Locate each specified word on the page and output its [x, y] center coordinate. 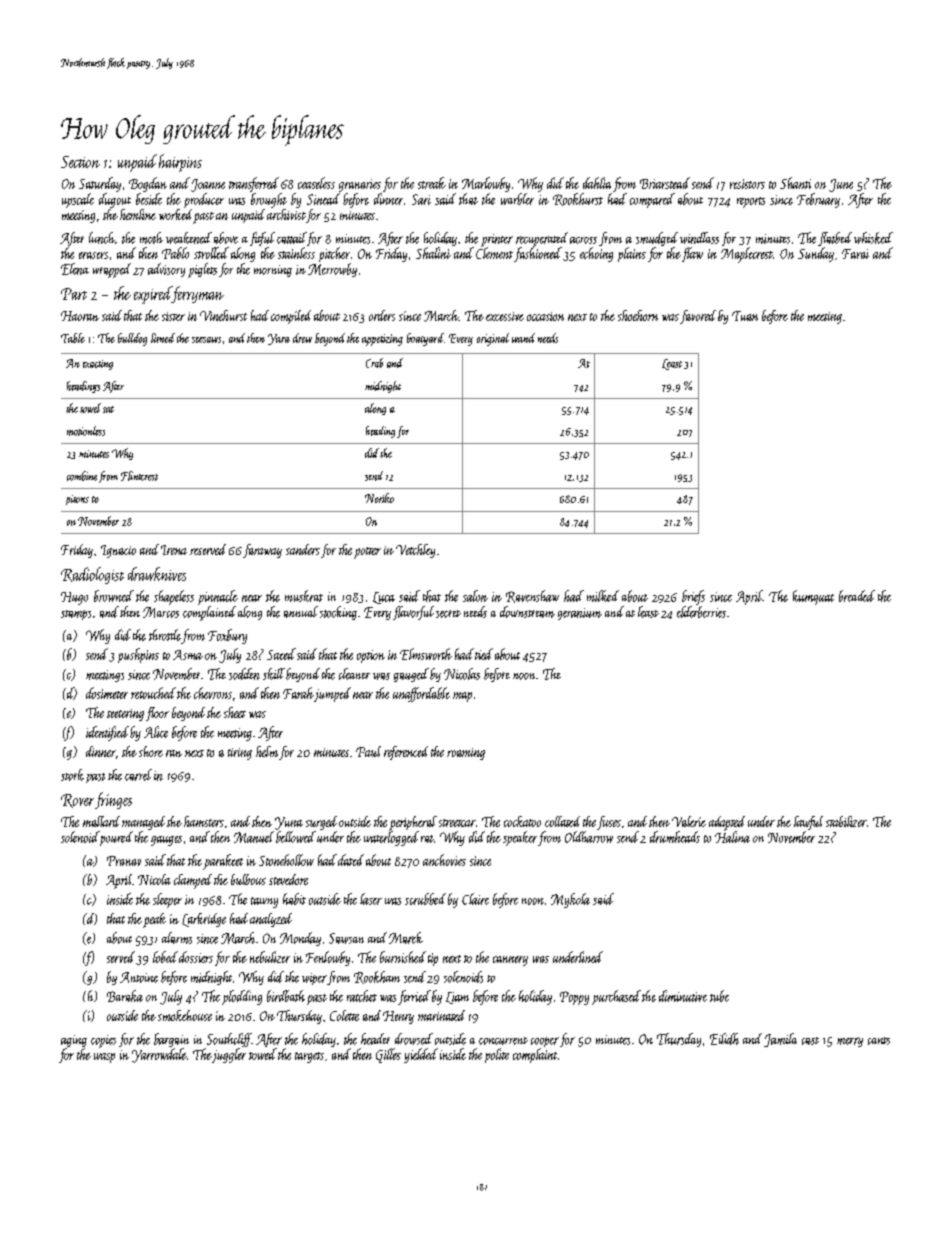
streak [432, 183]
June [841, 185]
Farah [298, 693]
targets [309, 1057]
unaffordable [421, 694]
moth [151, 238]
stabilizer [846, 821]
